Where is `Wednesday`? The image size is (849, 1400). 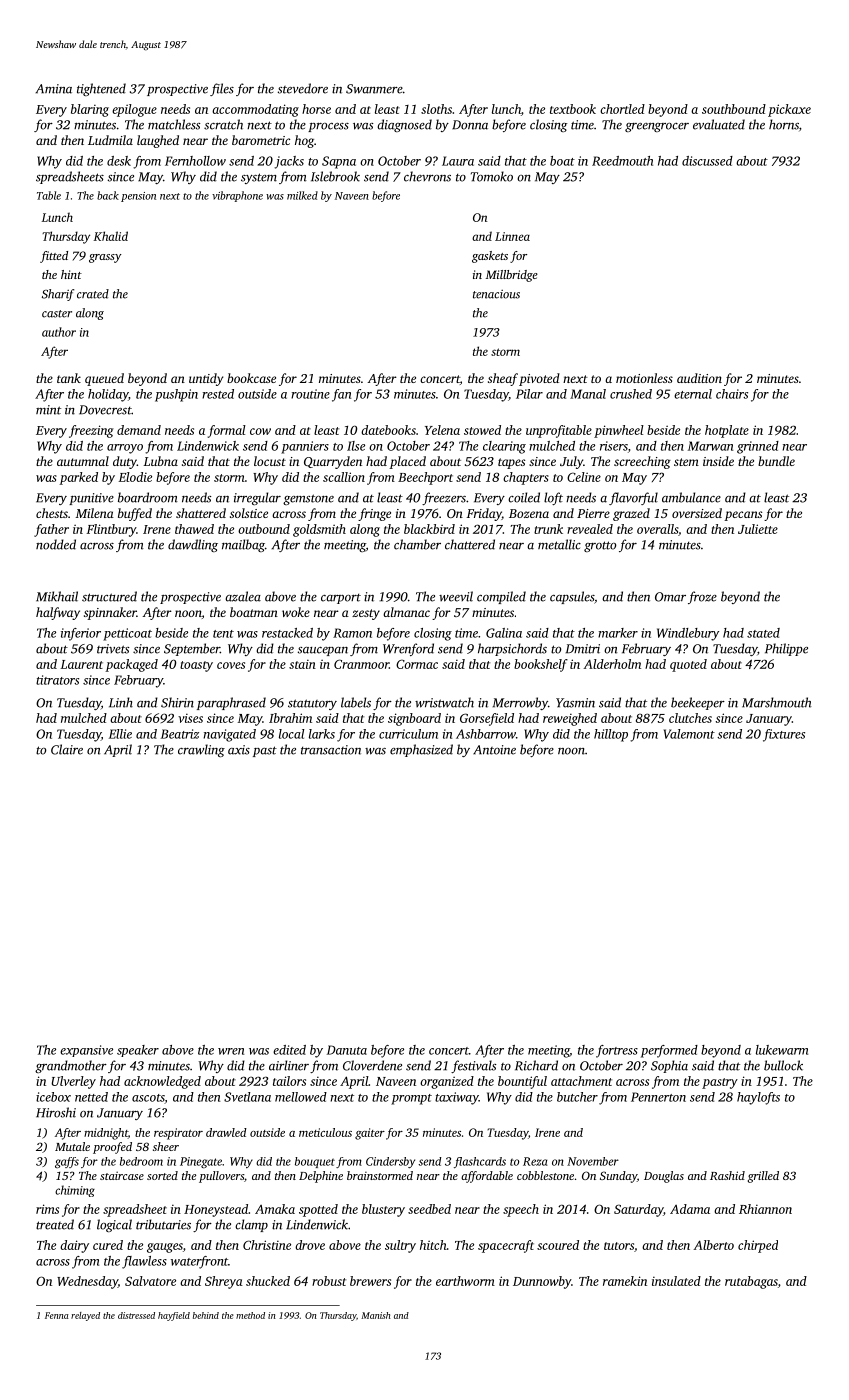
Wednesday is located at coordinates (87, 1282).
